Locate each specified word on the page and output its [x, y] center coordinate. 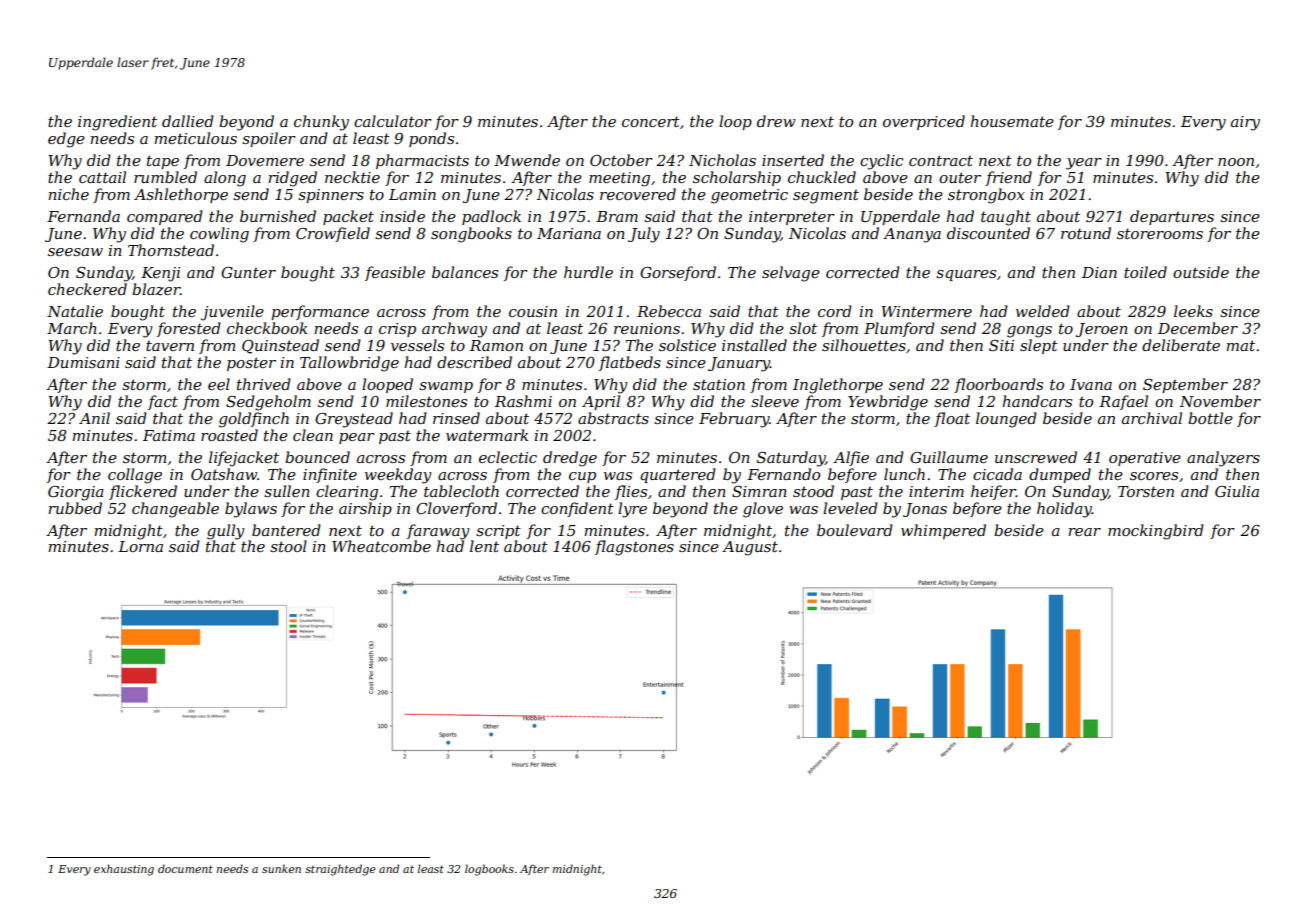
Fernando [783, 474]
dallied [188, 121]
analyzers [1223, 459]
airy [1245, 123]
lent [484, 546]
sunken [281, 868]
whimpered [943, 531]
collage [135, 476]
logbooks [489, 870]
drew [776, 121]
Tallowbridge [349, 364]
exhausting [124, 870]
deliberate [1181, 345]
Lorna [140, 546]
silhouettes [864, 345]
